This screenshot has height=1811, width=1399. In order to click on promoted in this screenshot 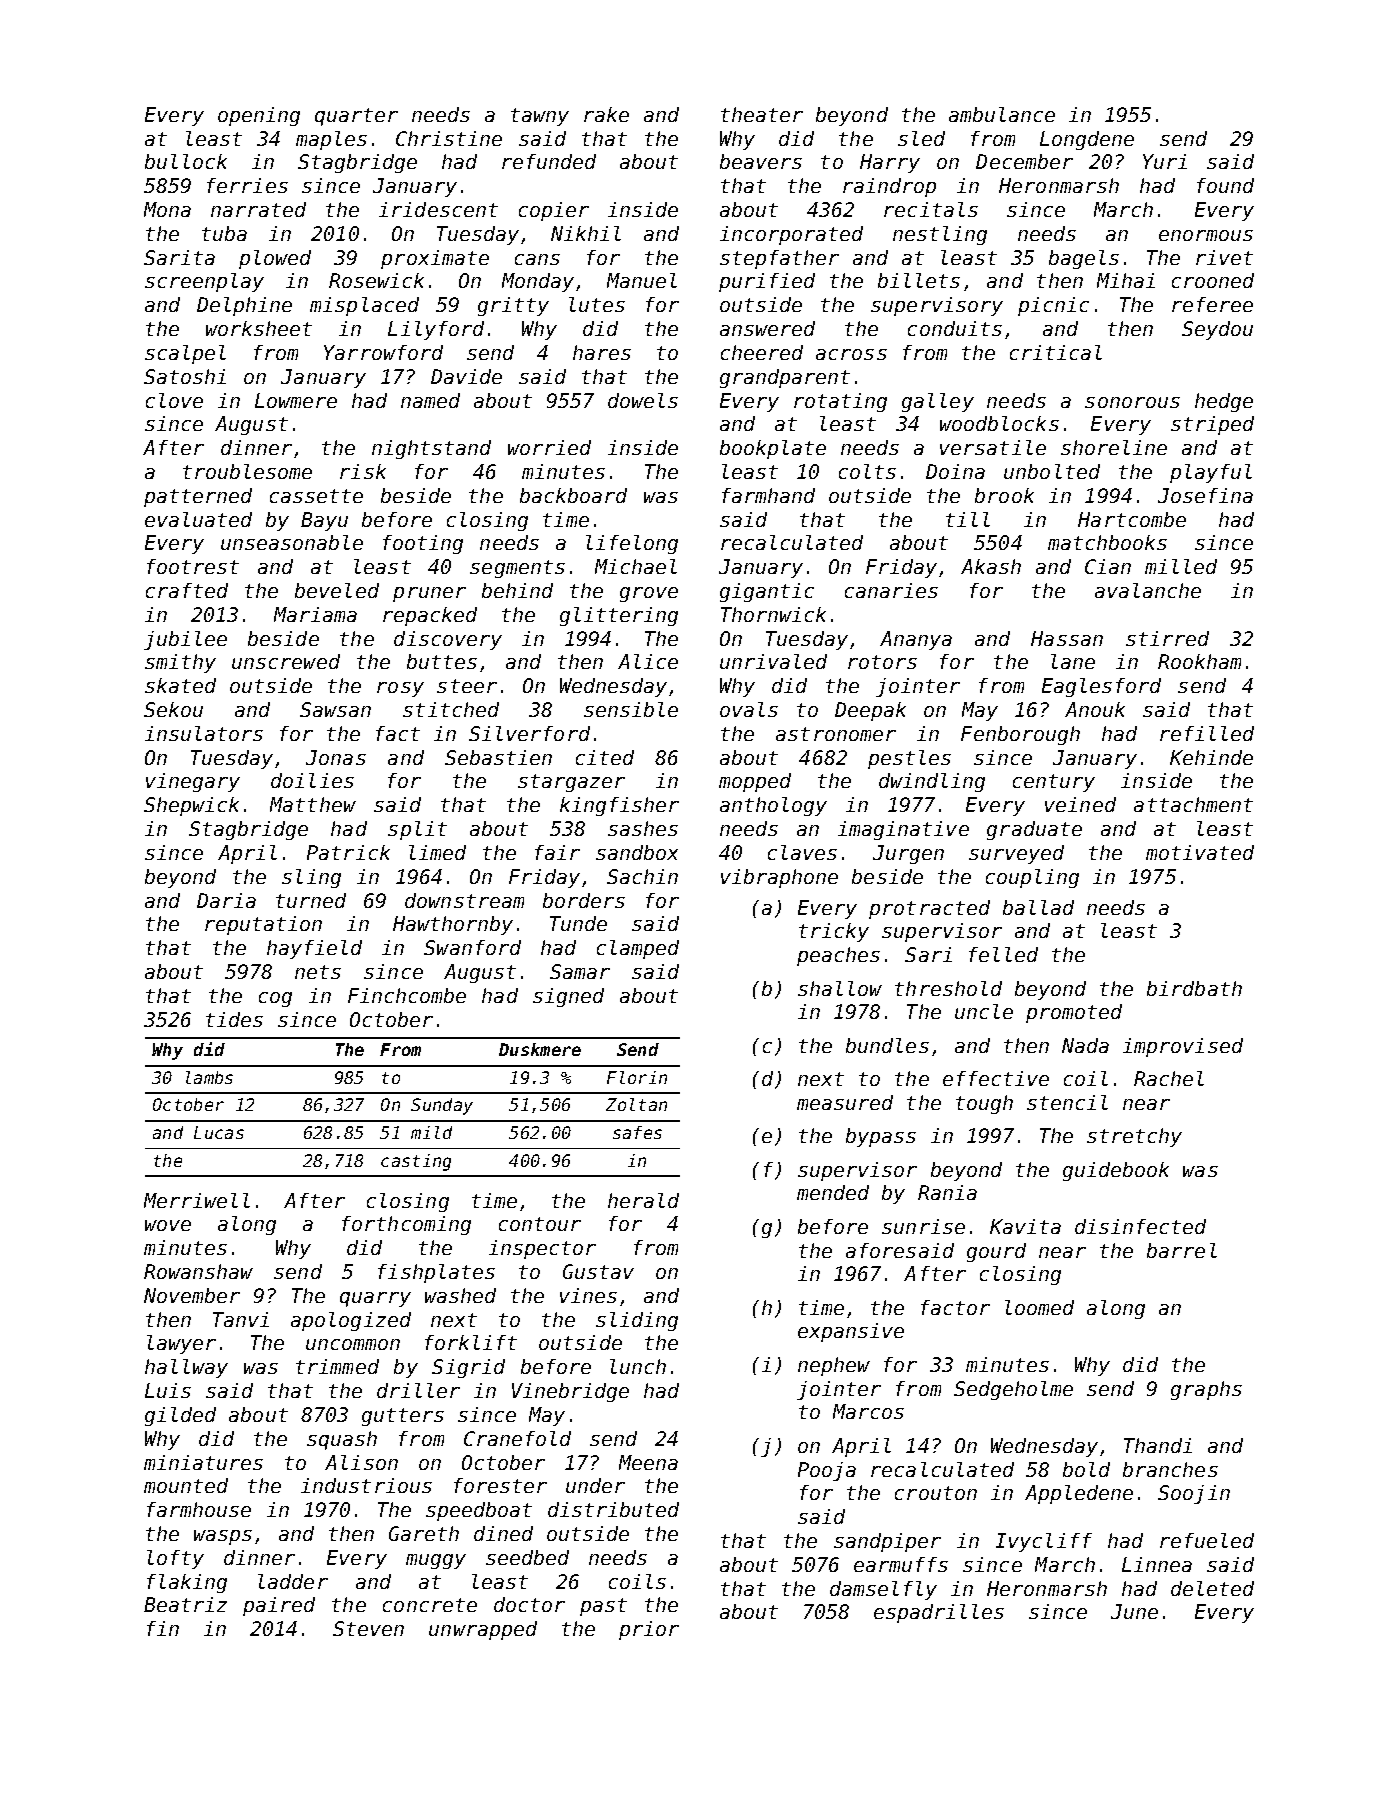, I will do `click(1074, 1013)`.
